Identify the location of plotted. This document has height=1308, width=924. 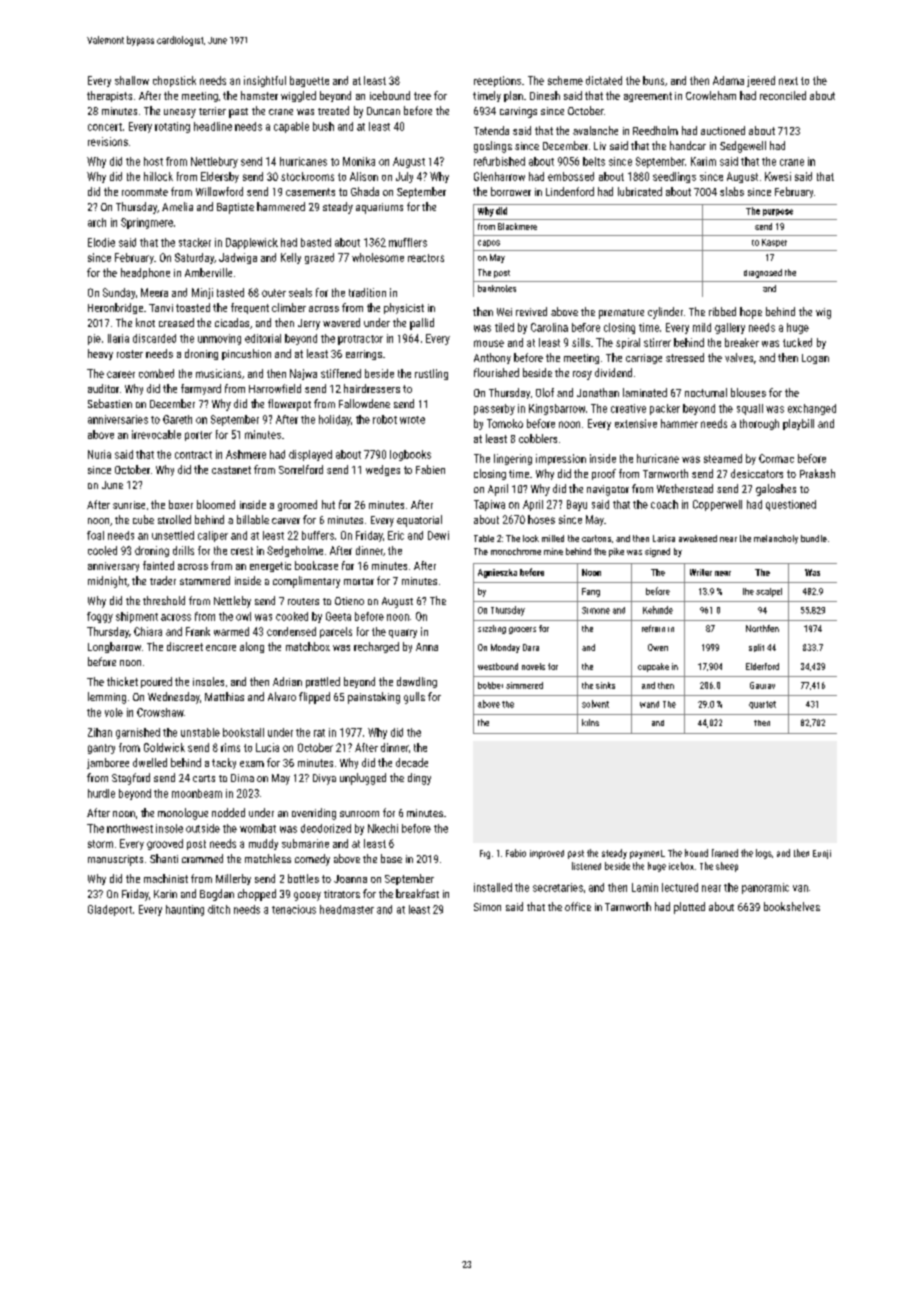
(689, 908).
